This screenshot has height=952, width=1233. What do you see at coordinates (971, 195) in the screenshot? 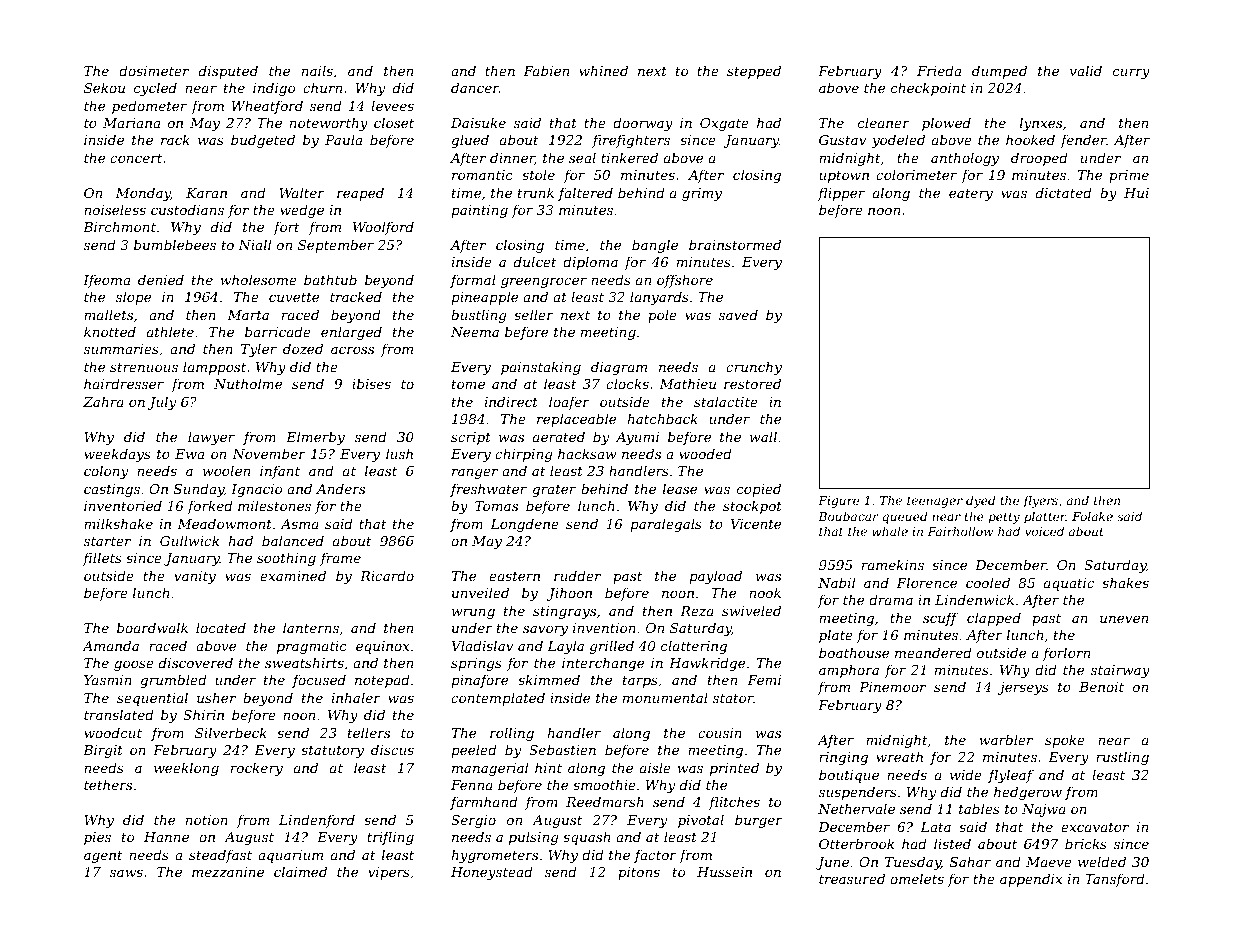
I see `eatery` at bounding box center [971, 195].
